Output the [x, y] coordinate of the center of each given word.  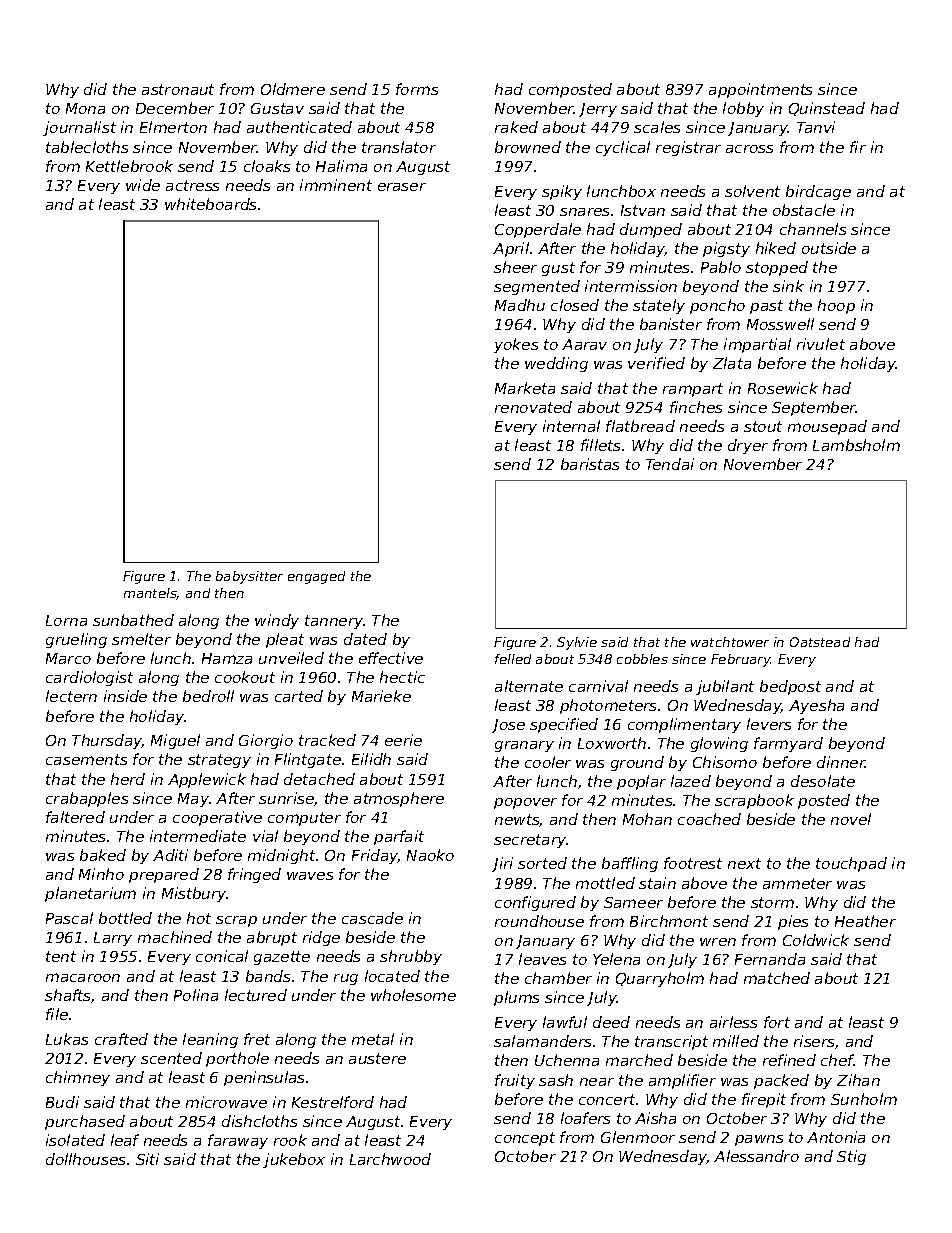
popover [525, 803]
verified [656, 363]
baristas [590, 464]
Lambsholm [856, 445]
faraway [238, 1141]
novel [851, 819]
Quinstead [827, 109]
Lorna [66, 620]
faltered [75, 817]
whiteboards [210, 204]
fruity [515, 1081]
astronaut [178, 89]
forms [417, 89]
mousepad [827, 427]
